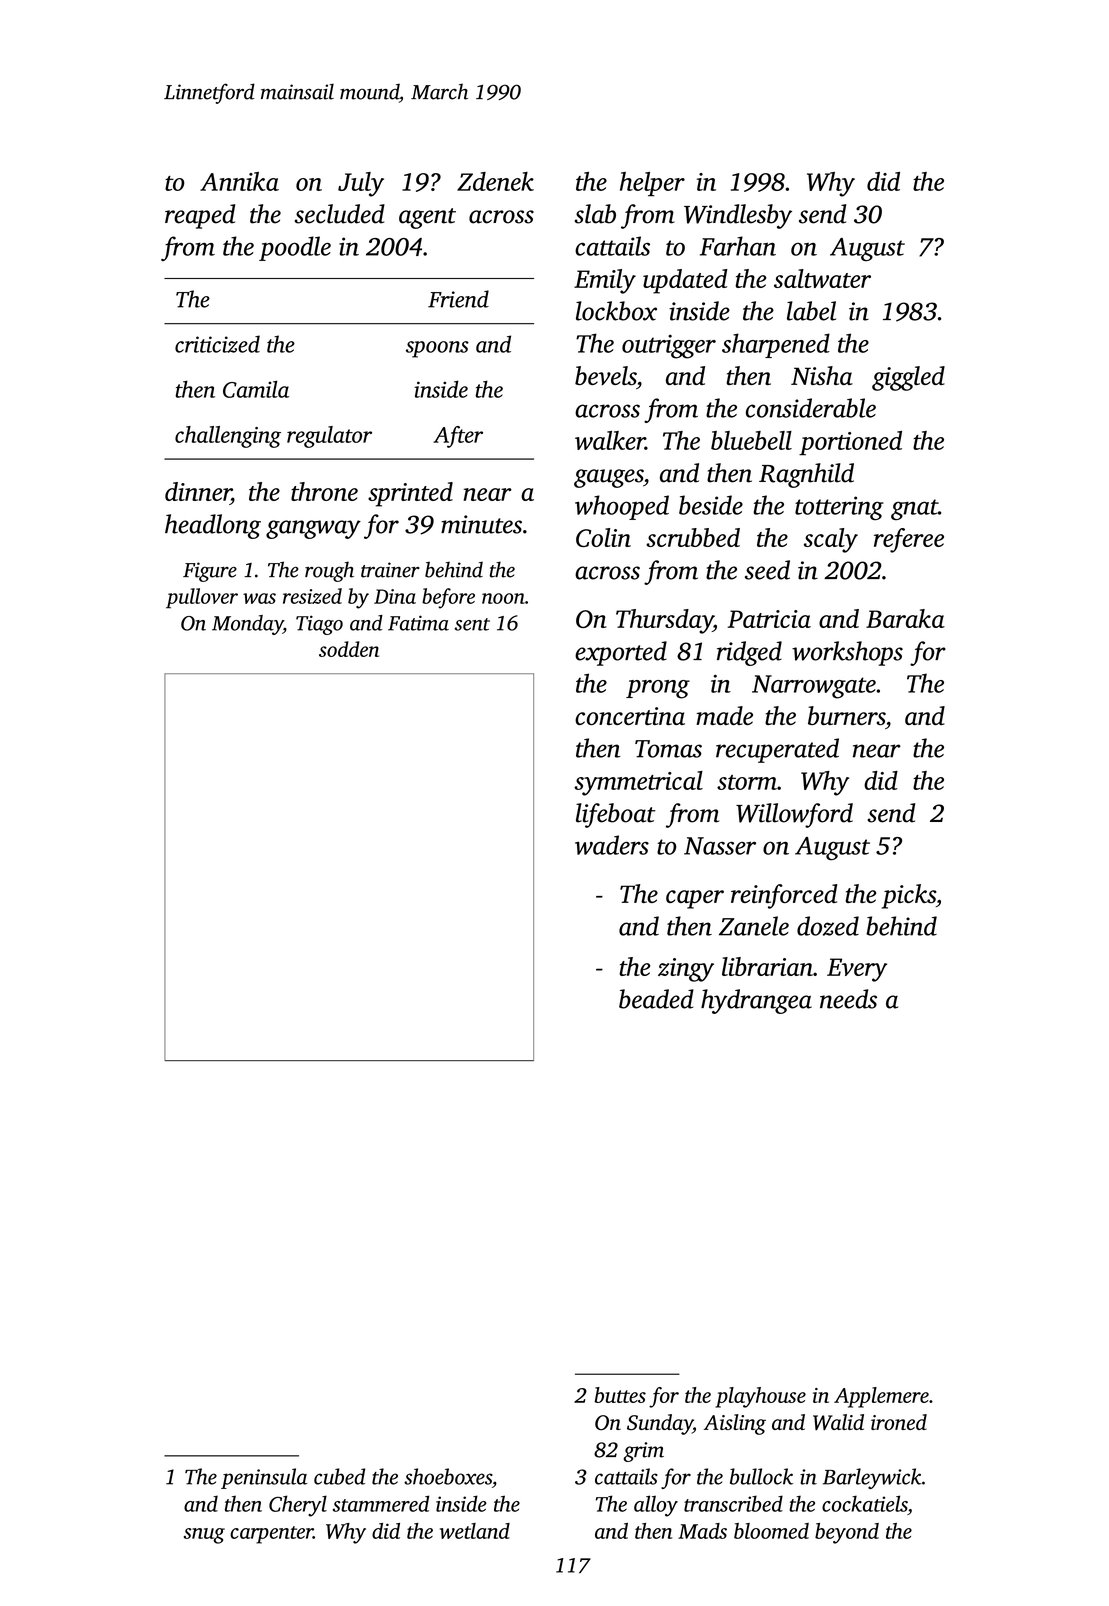 Image resolution: width=1109 pixels, height=1606 pixels. Describe the element at coordinates (349, 649) in the screenshot. I see `sodden` at that location.
